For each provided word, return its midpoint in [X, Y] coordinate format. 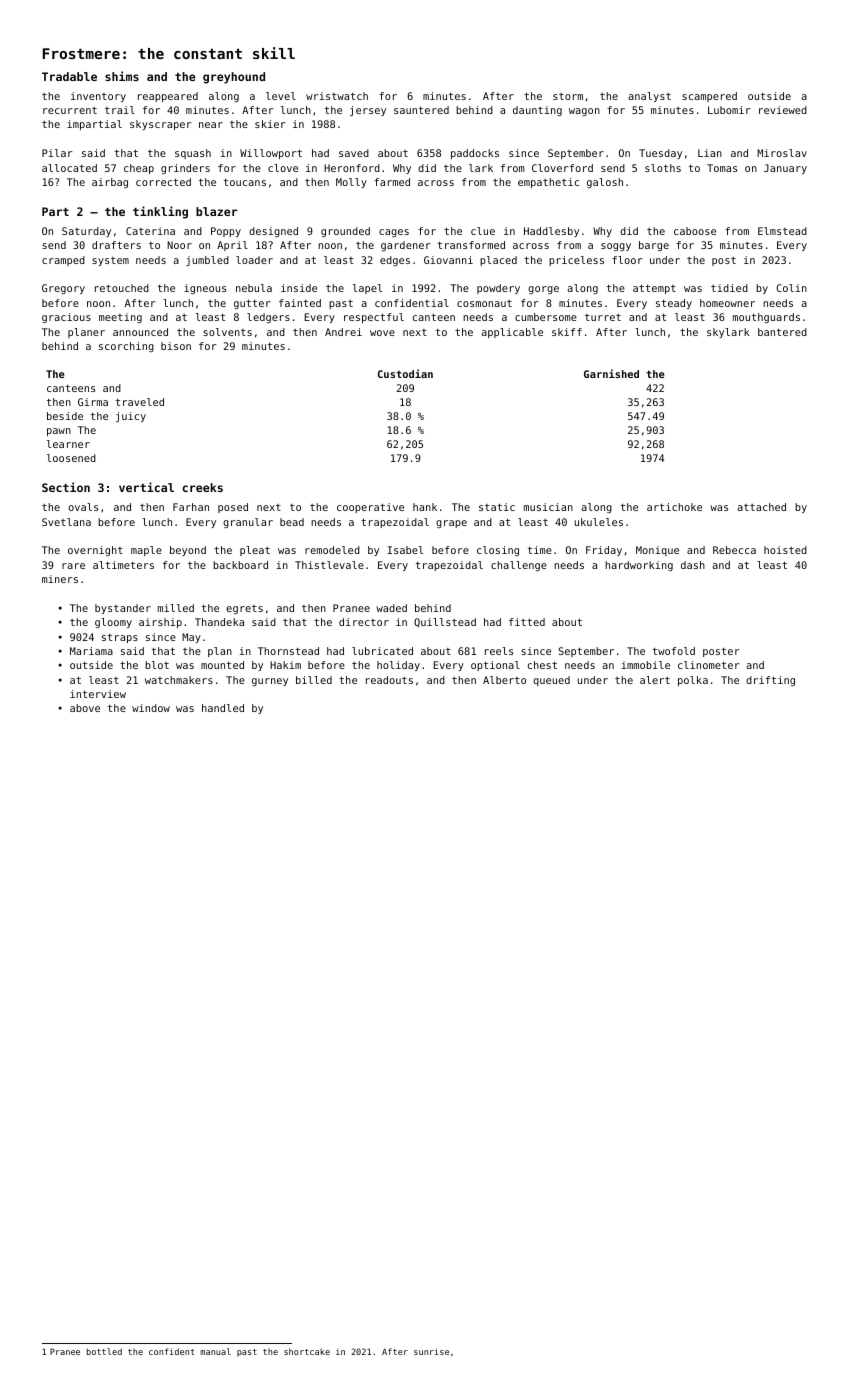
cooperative [370, 508]
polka [693, 681]
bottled [104, 1351]
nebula [254, 288]
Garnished [611, 373]
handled [223, 708]
